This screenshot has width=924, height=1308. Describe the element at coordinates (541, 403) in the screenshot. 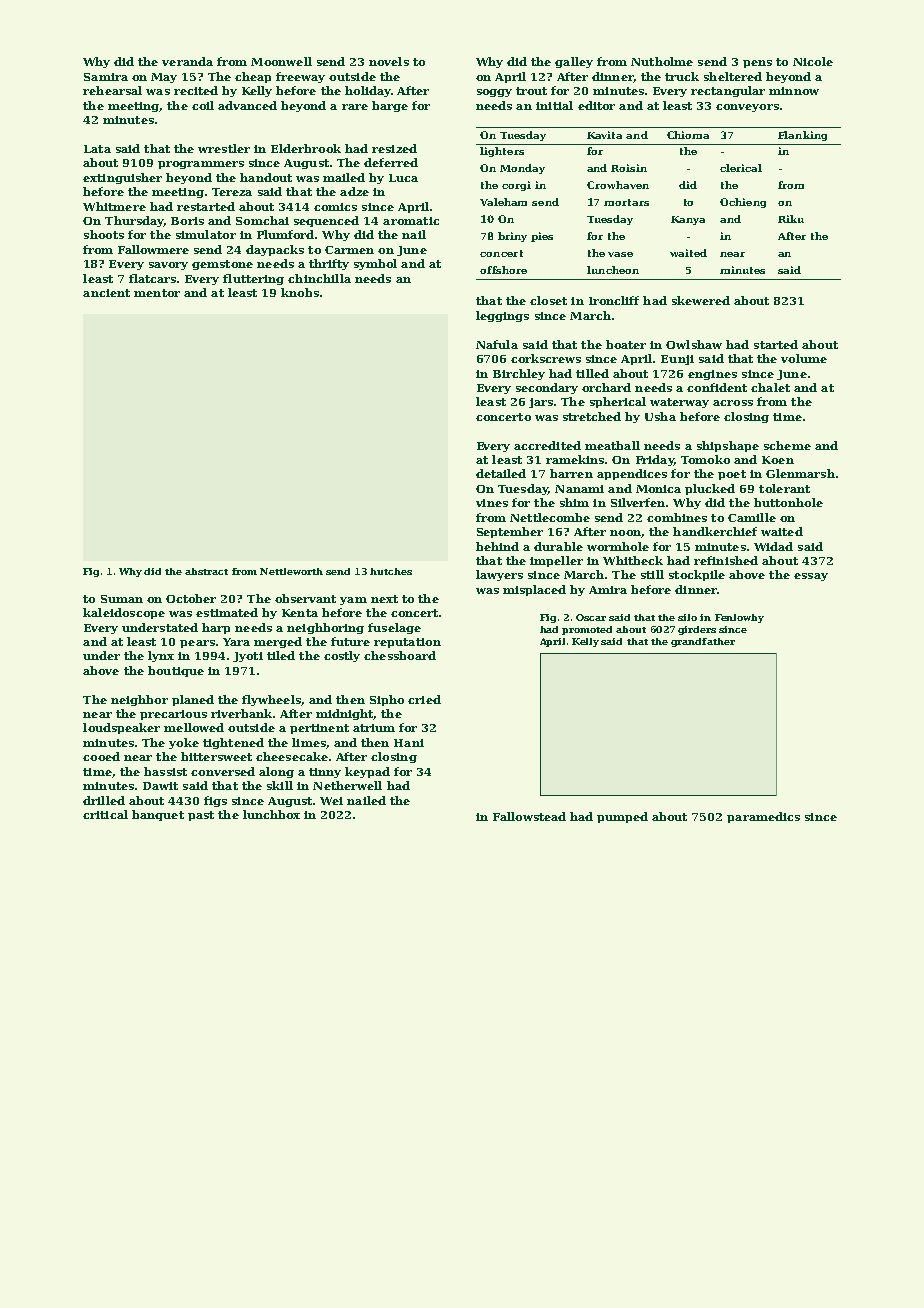

I see `jars` at that location.
